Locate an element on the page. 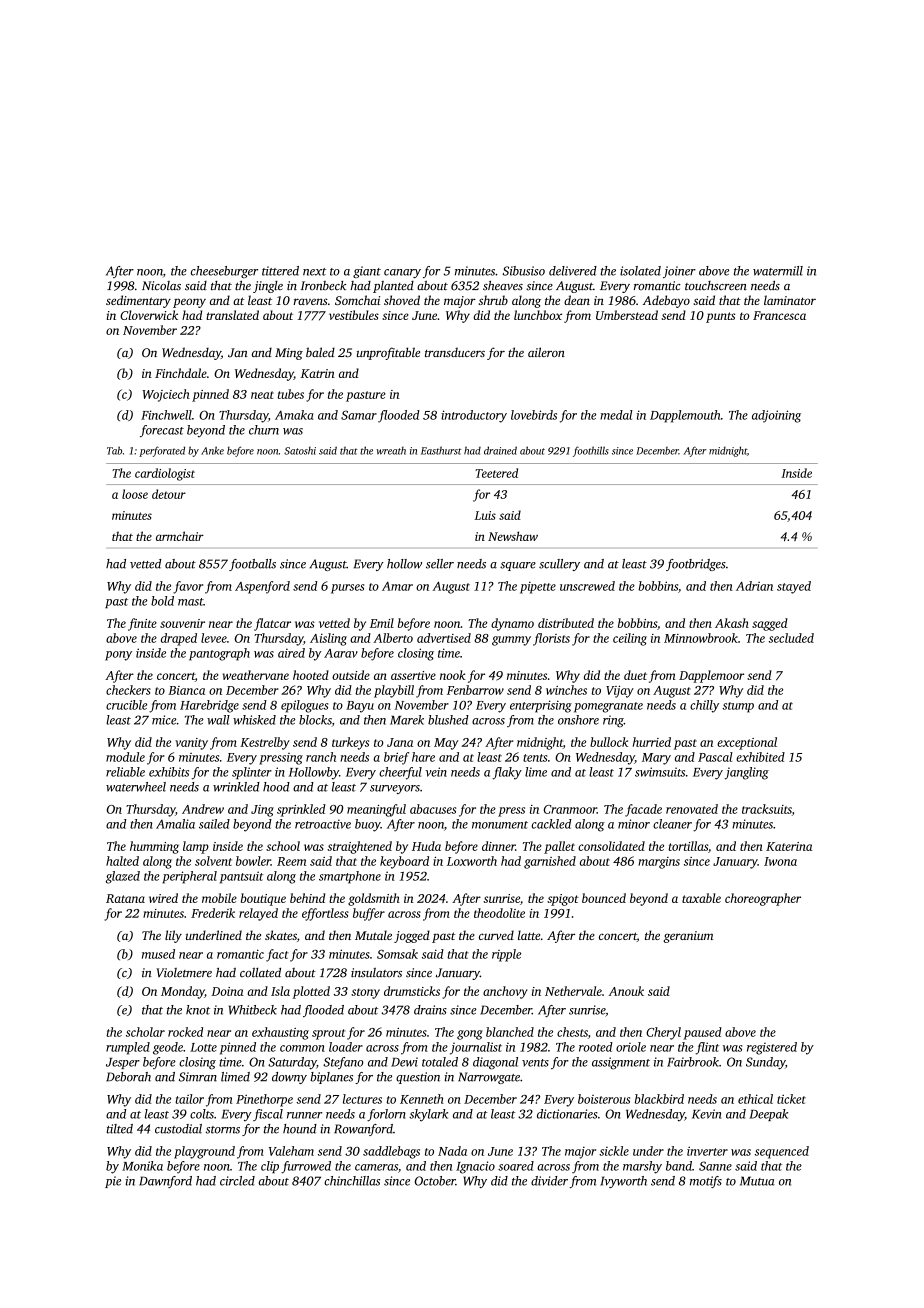  tailor is located at coordinates (189, 1099).
